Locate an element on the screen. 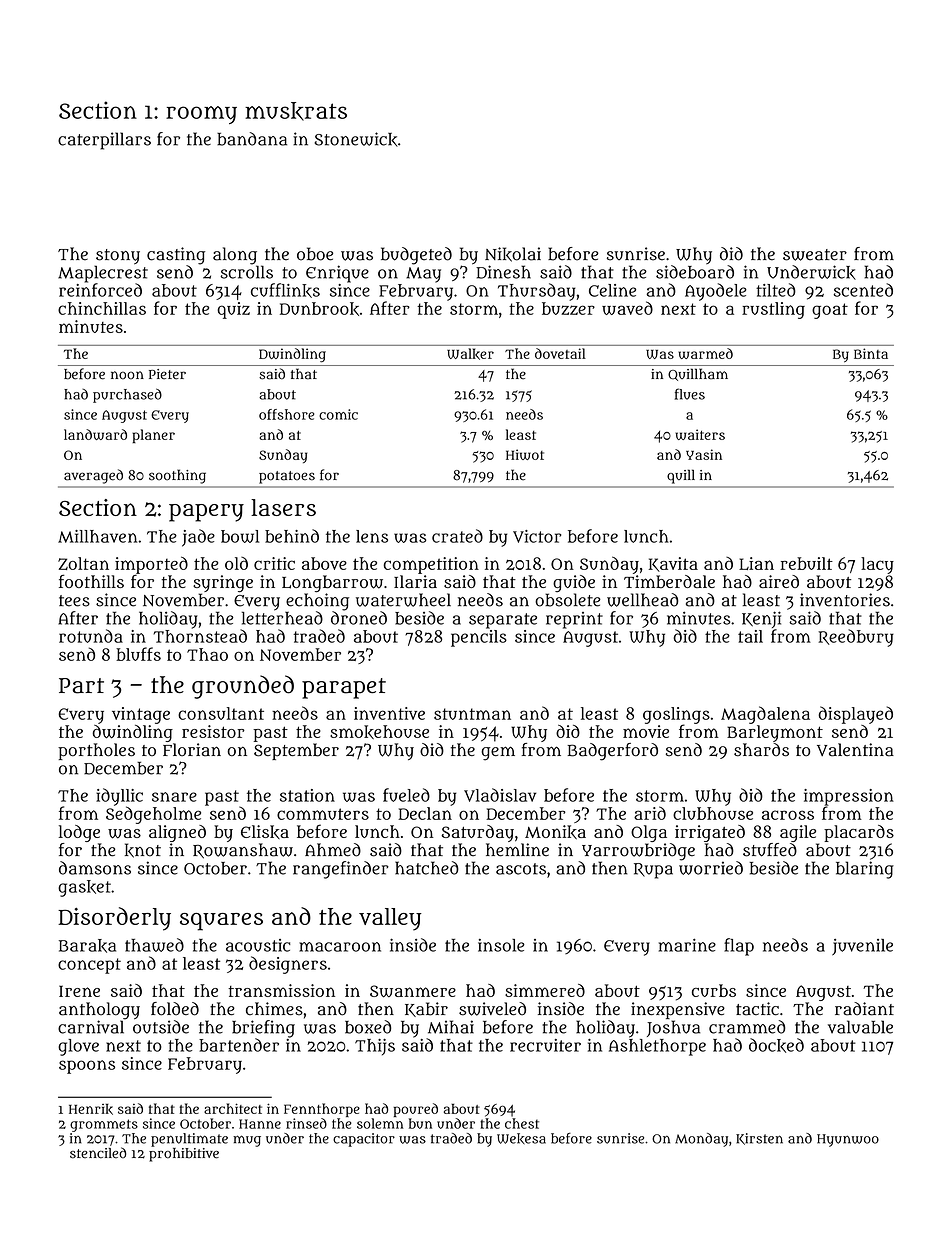  stuntman is located at coordinates (472, 714).
